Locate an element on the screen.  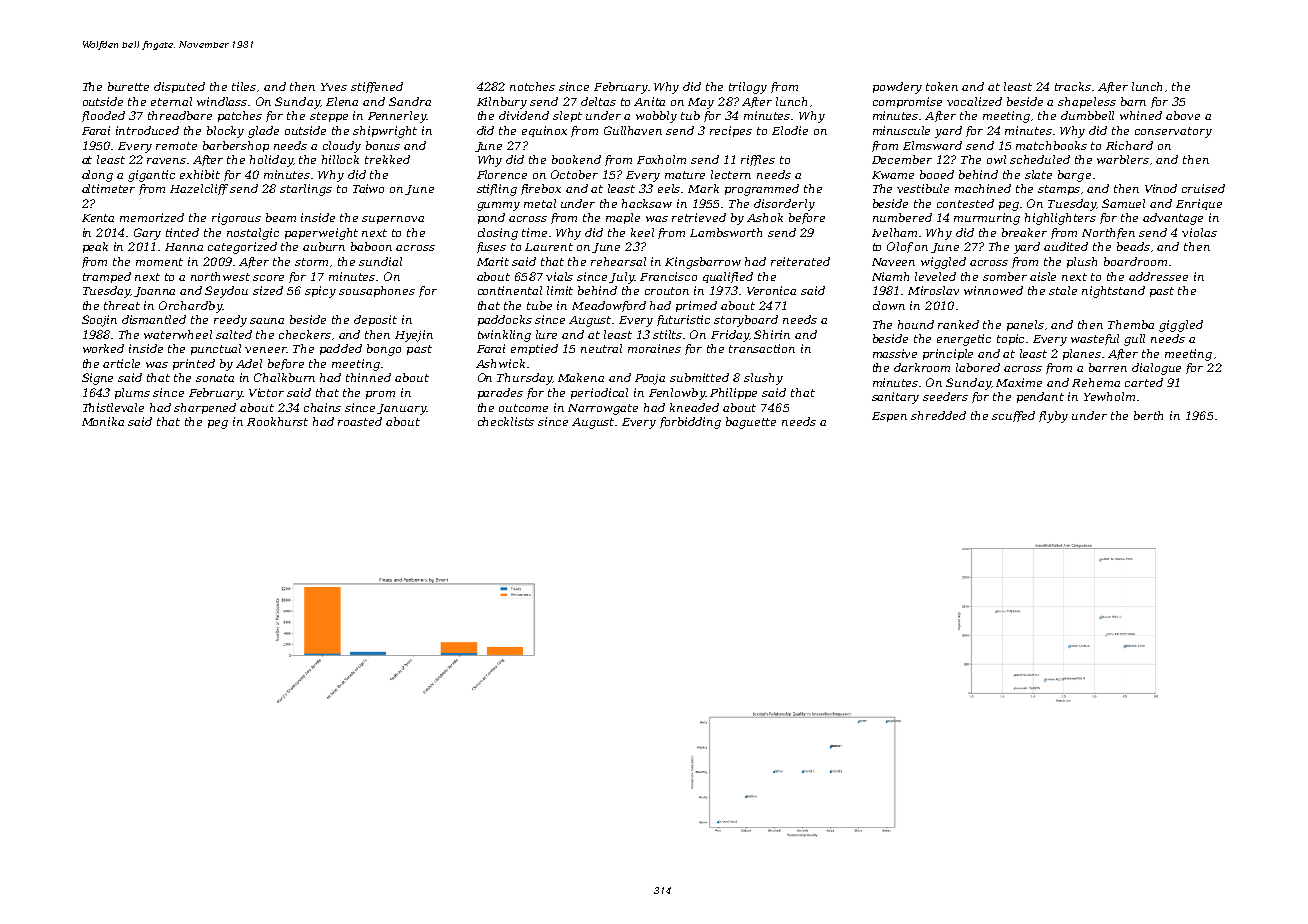
Miroslav is located at coordinates (933, 290).
